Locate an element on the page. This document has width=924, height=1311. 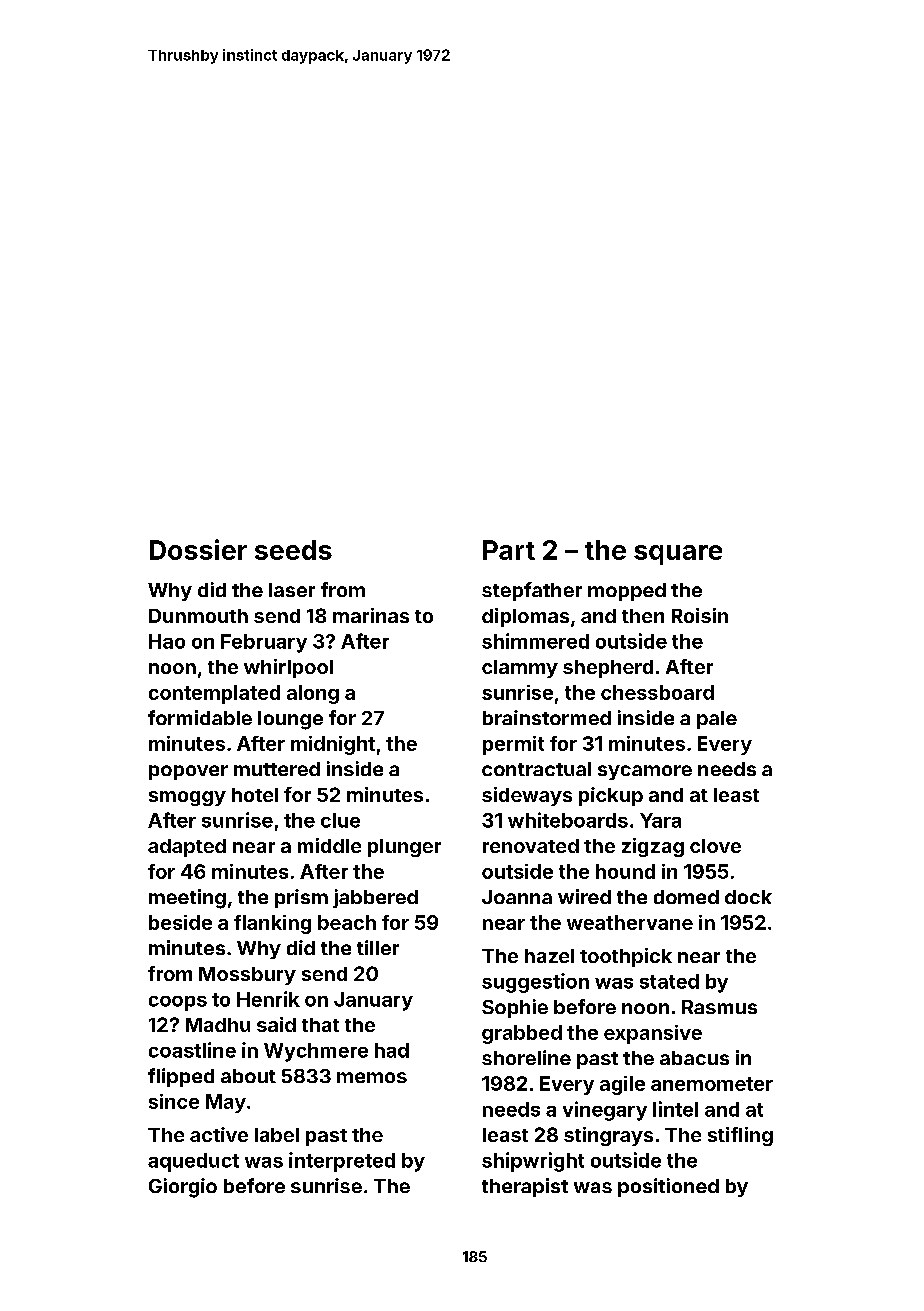
plunger is located at coordinates (404, 848).
